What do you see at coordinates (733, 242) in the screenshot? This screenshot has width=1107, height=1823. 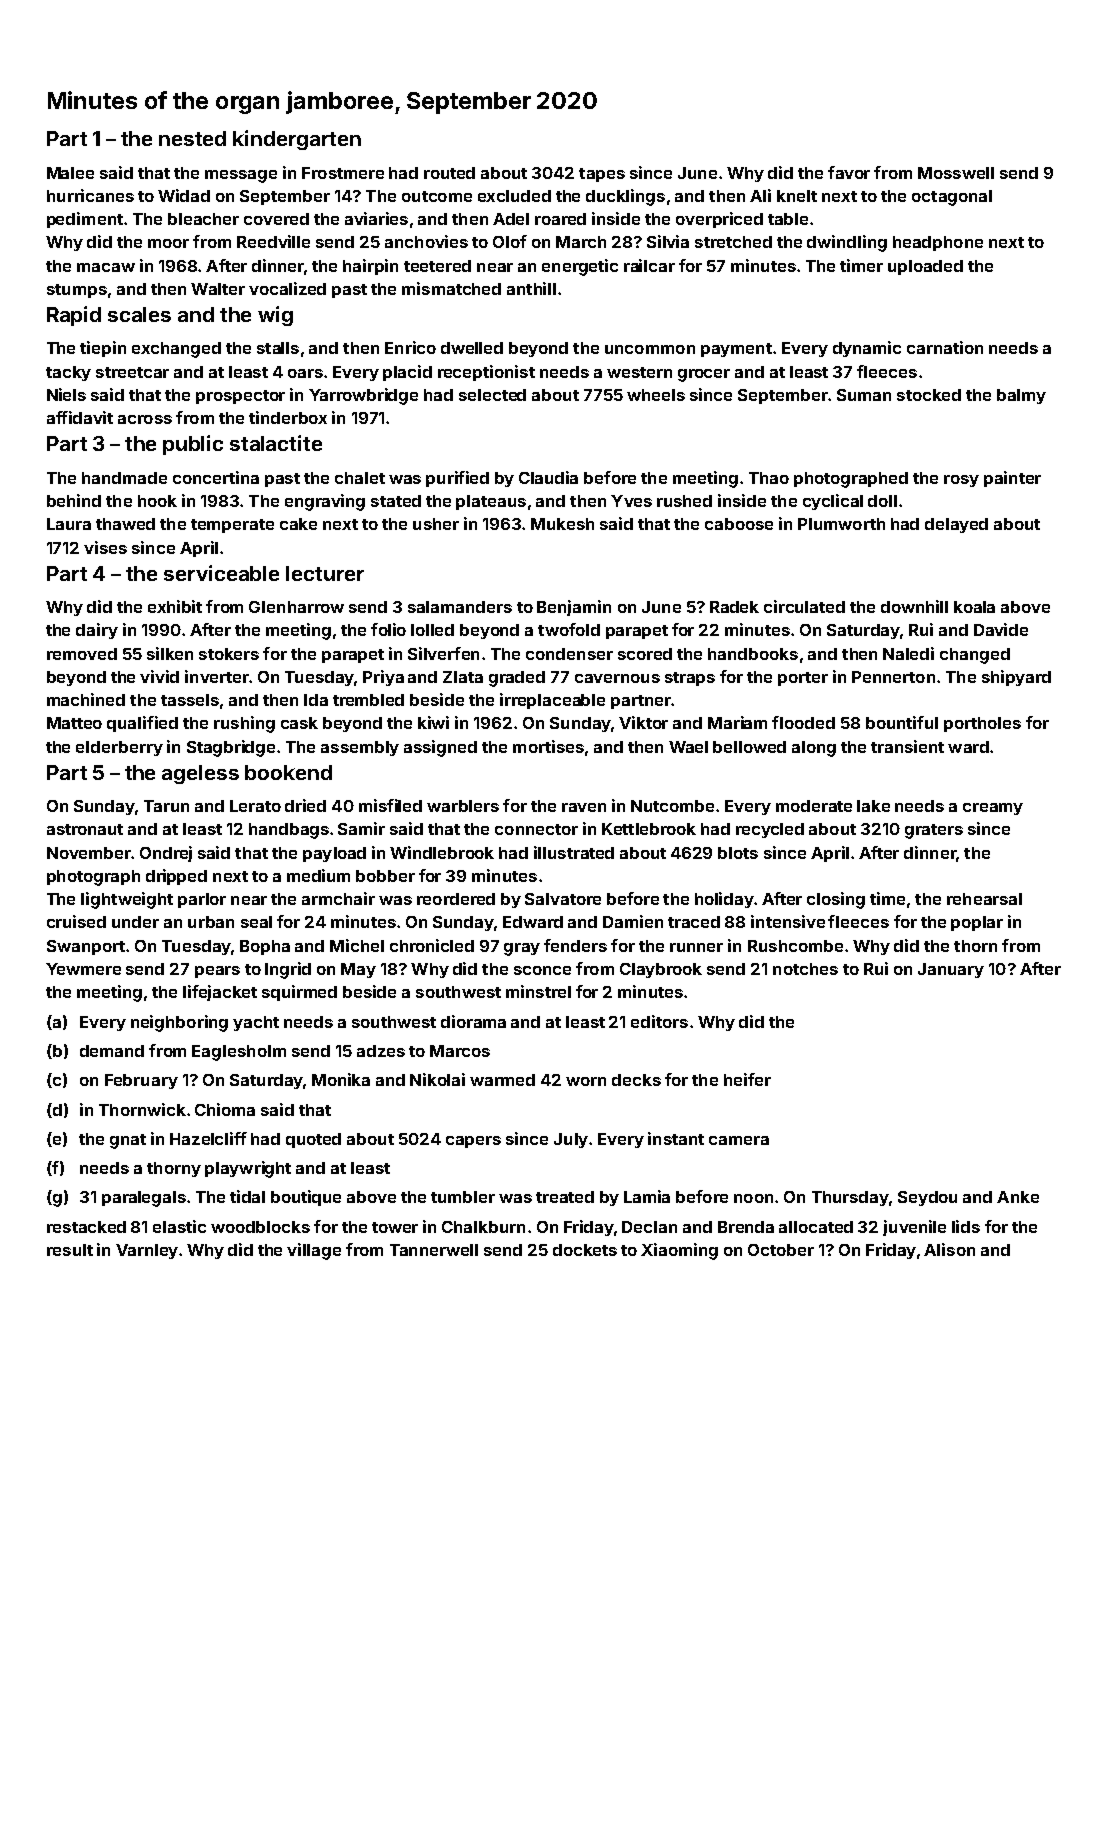 I see `stretched` at bounding box center [733, 242].
